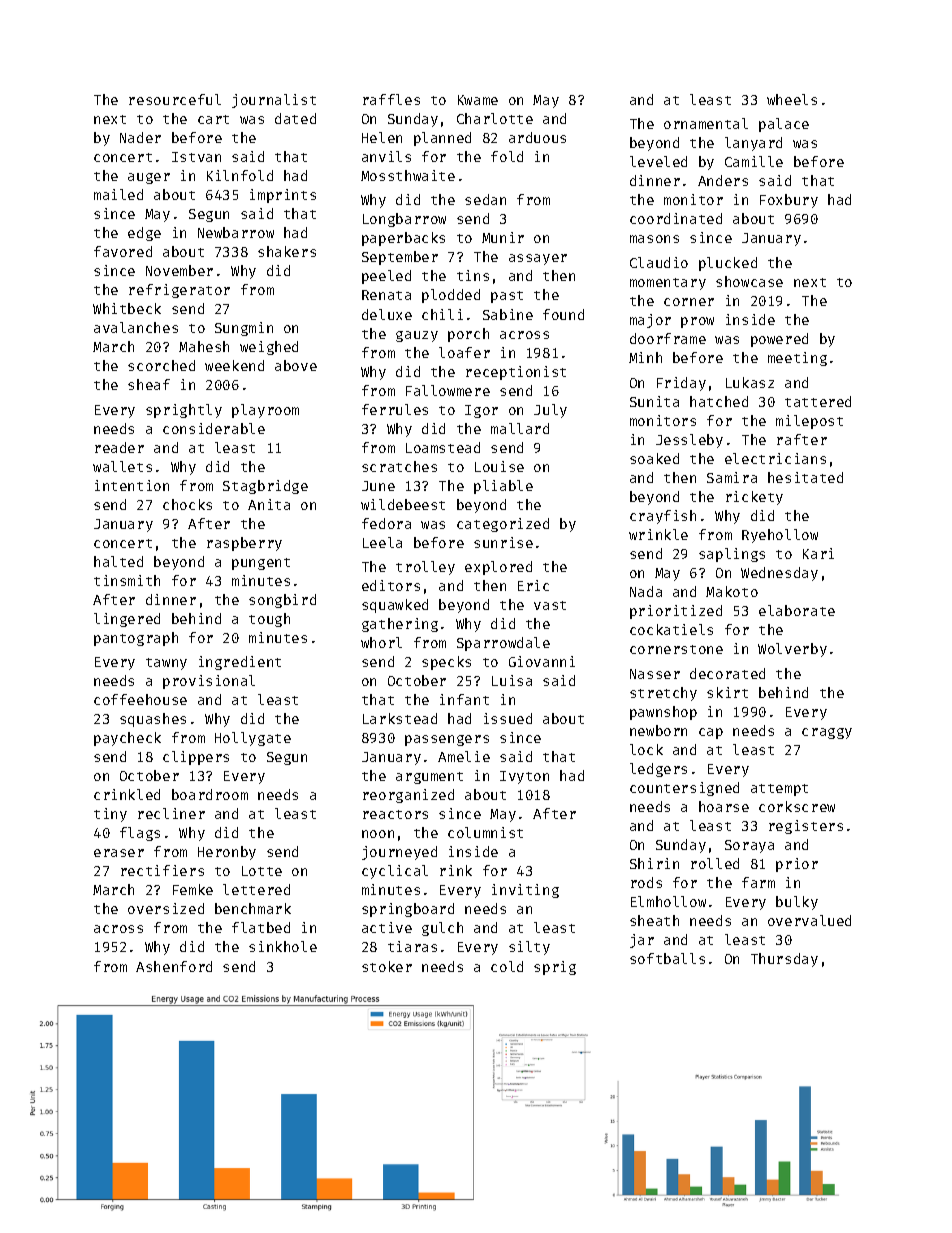 Image resolution: width=952 pixels, height=1233 pixels. What do you see at coordinates (166, 664) in the image?
I see `tawny` at bounding box center [166, 664].
